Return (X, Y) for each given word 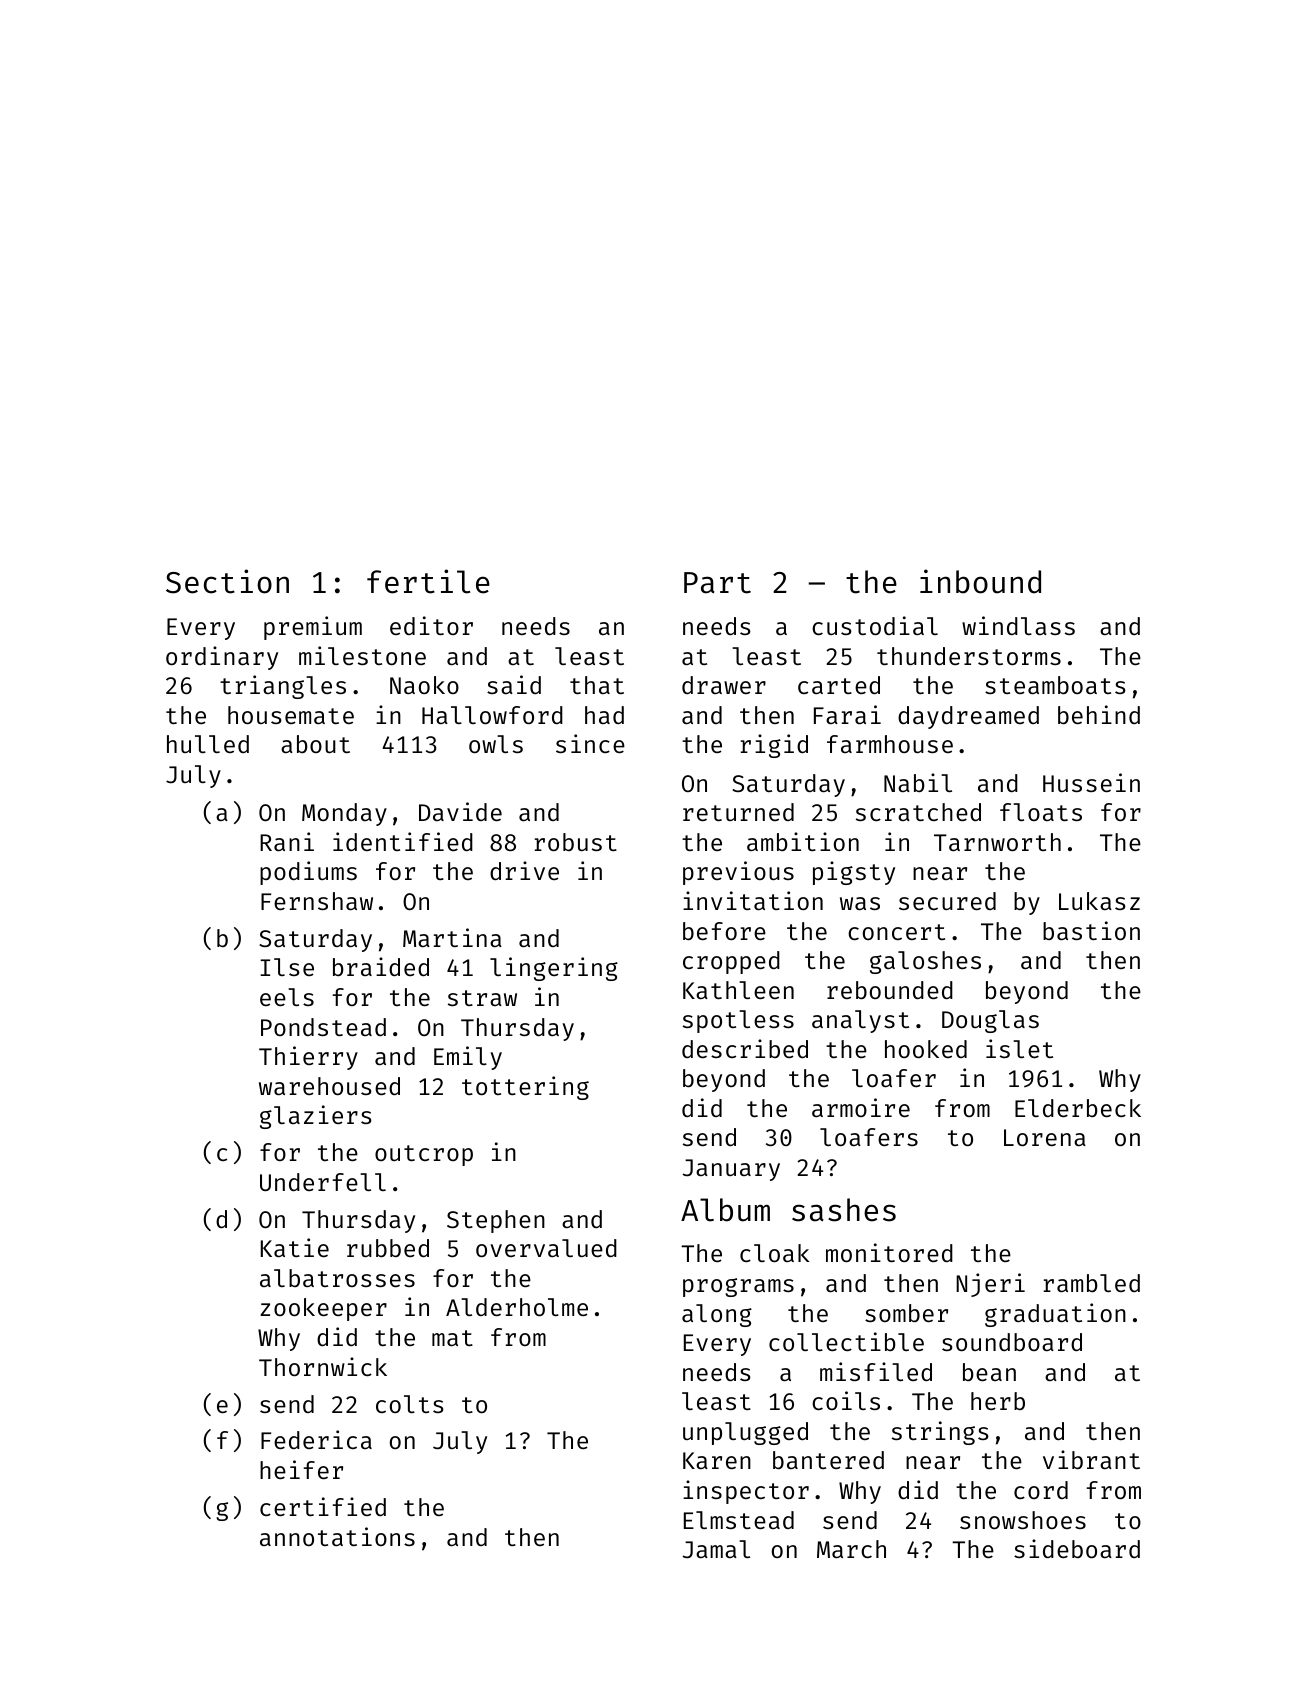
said (514, 684)
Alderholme (517, 1307)
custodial (875, 625)
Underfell (323, 1182)
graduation (1055, 1315)
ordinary (222, 658)
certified (323, 1506)
